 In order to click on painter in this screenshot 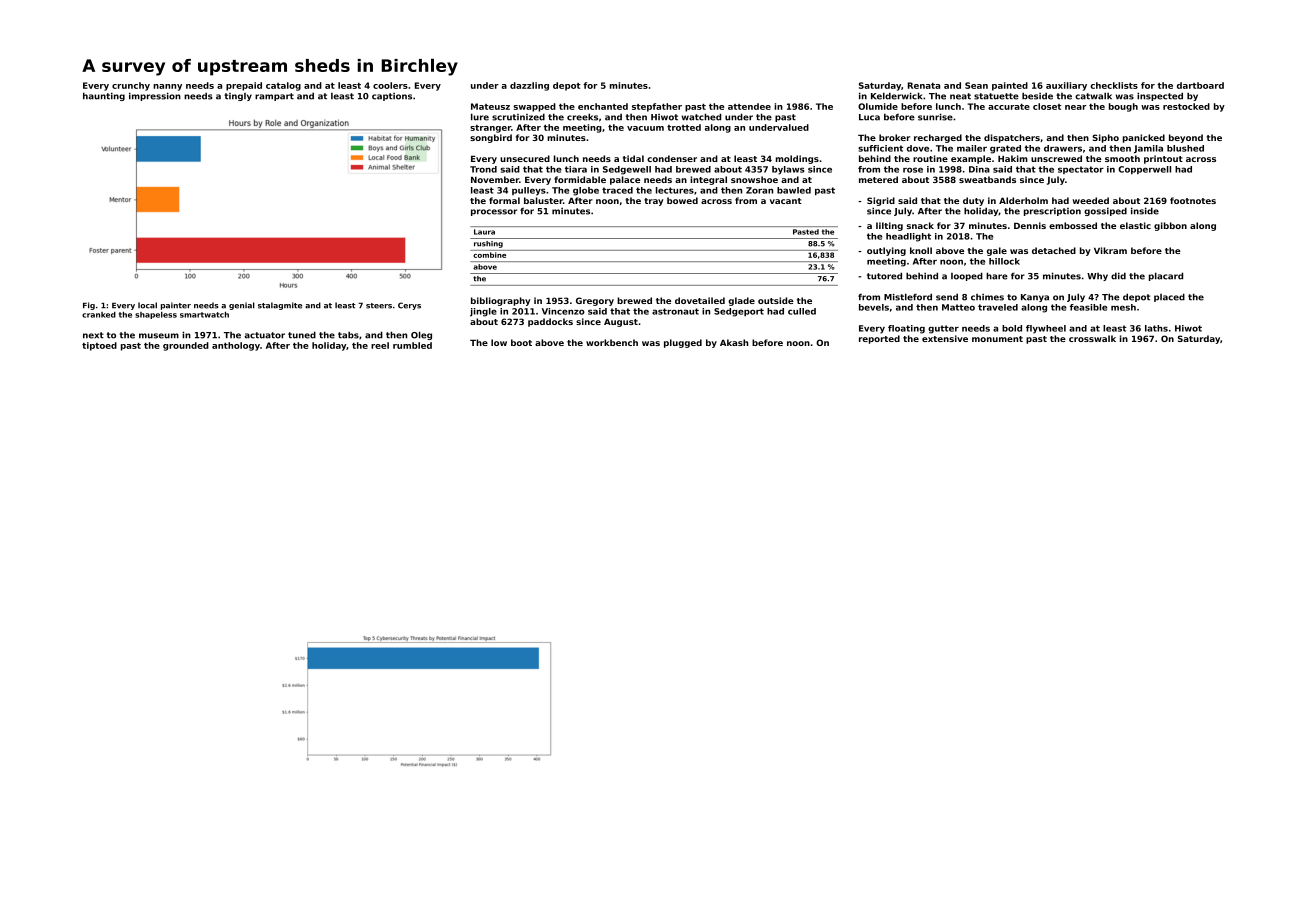, I will do `click(176, 306)`.
